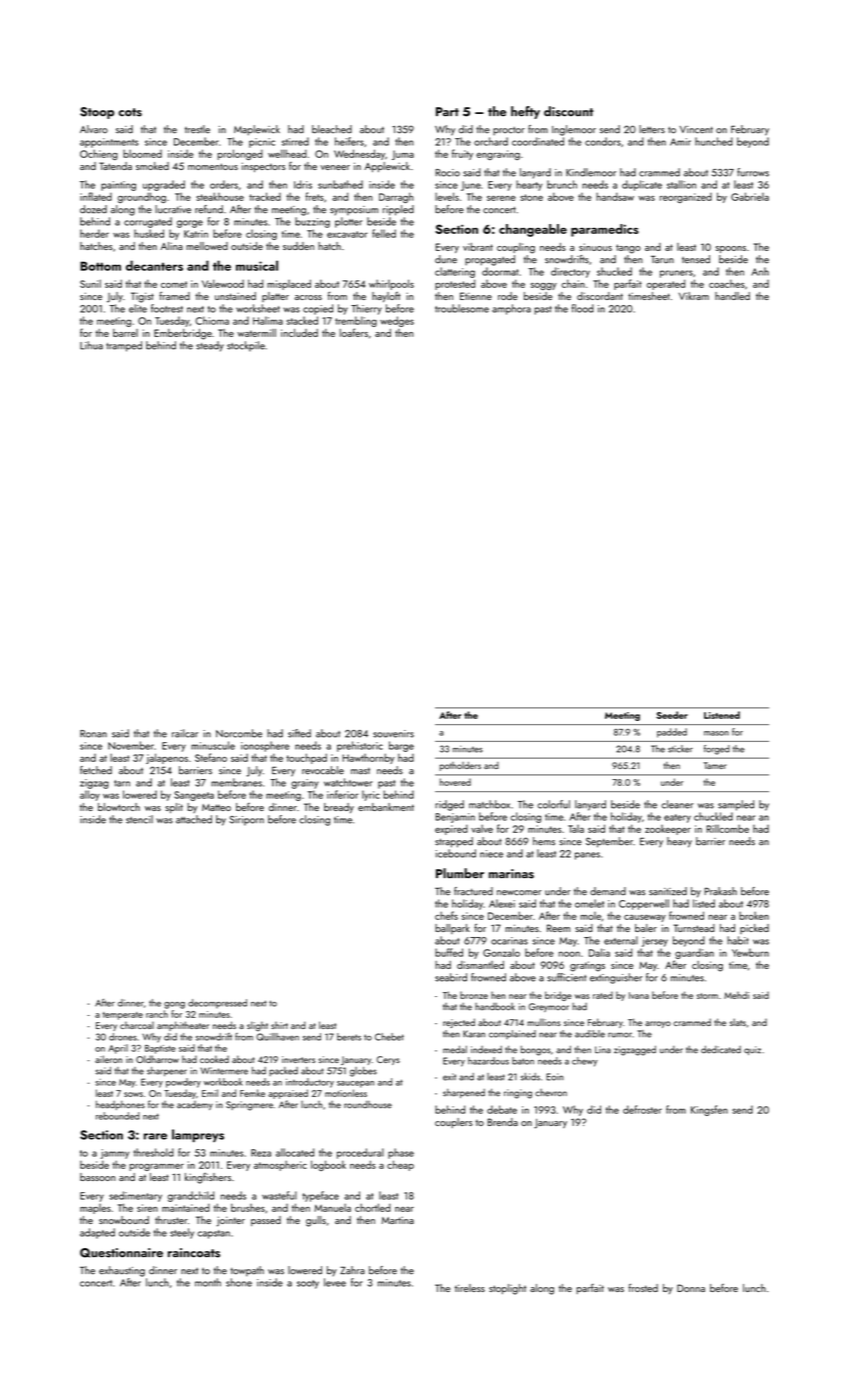  Describe the element at coordinates (568, 111) in the document. I see `discount` at that location.
